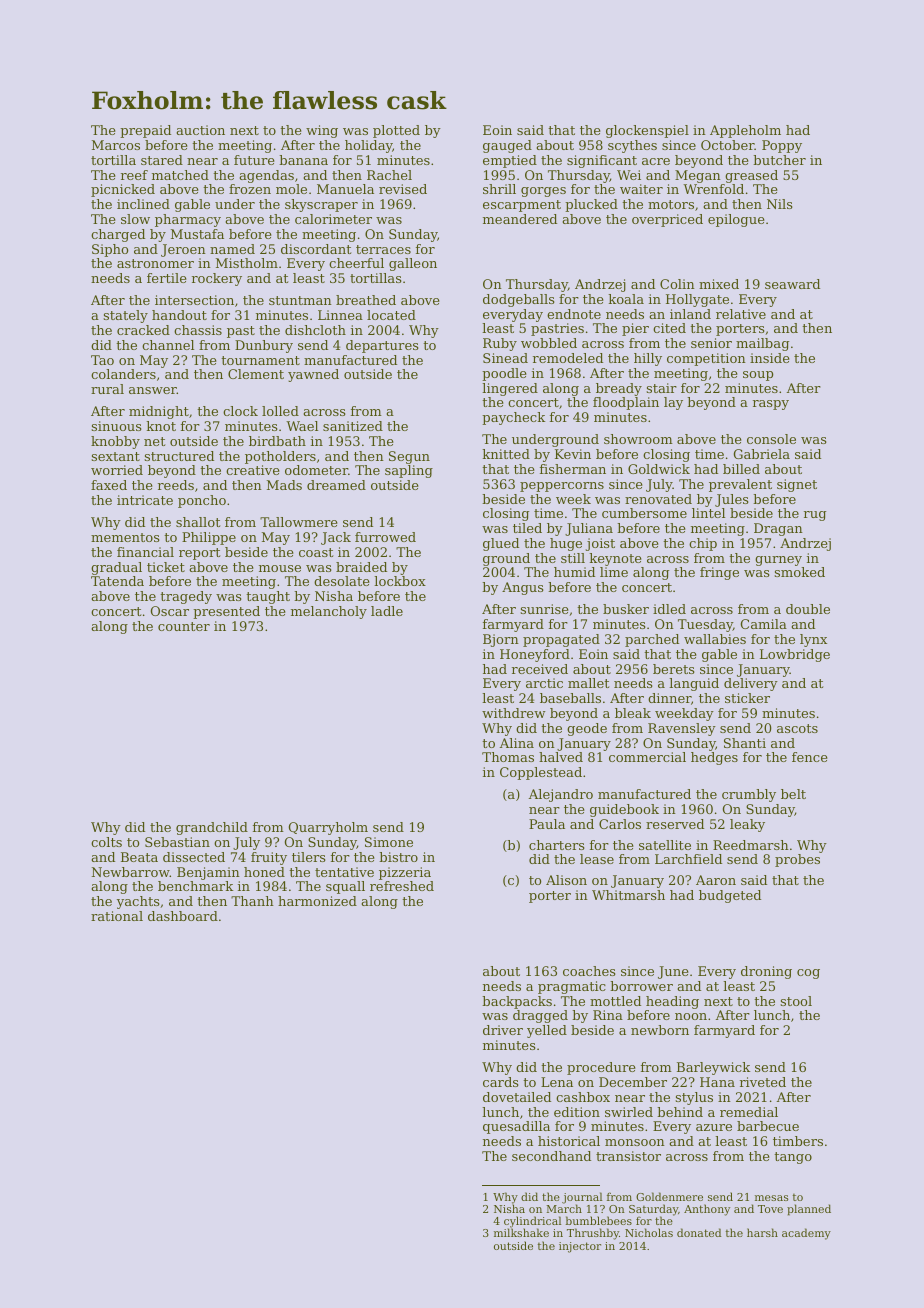 The image size is (924, 1308). Describe the element at coordinates (523, 588) in the screenshot. I see `Angus` at that location.
